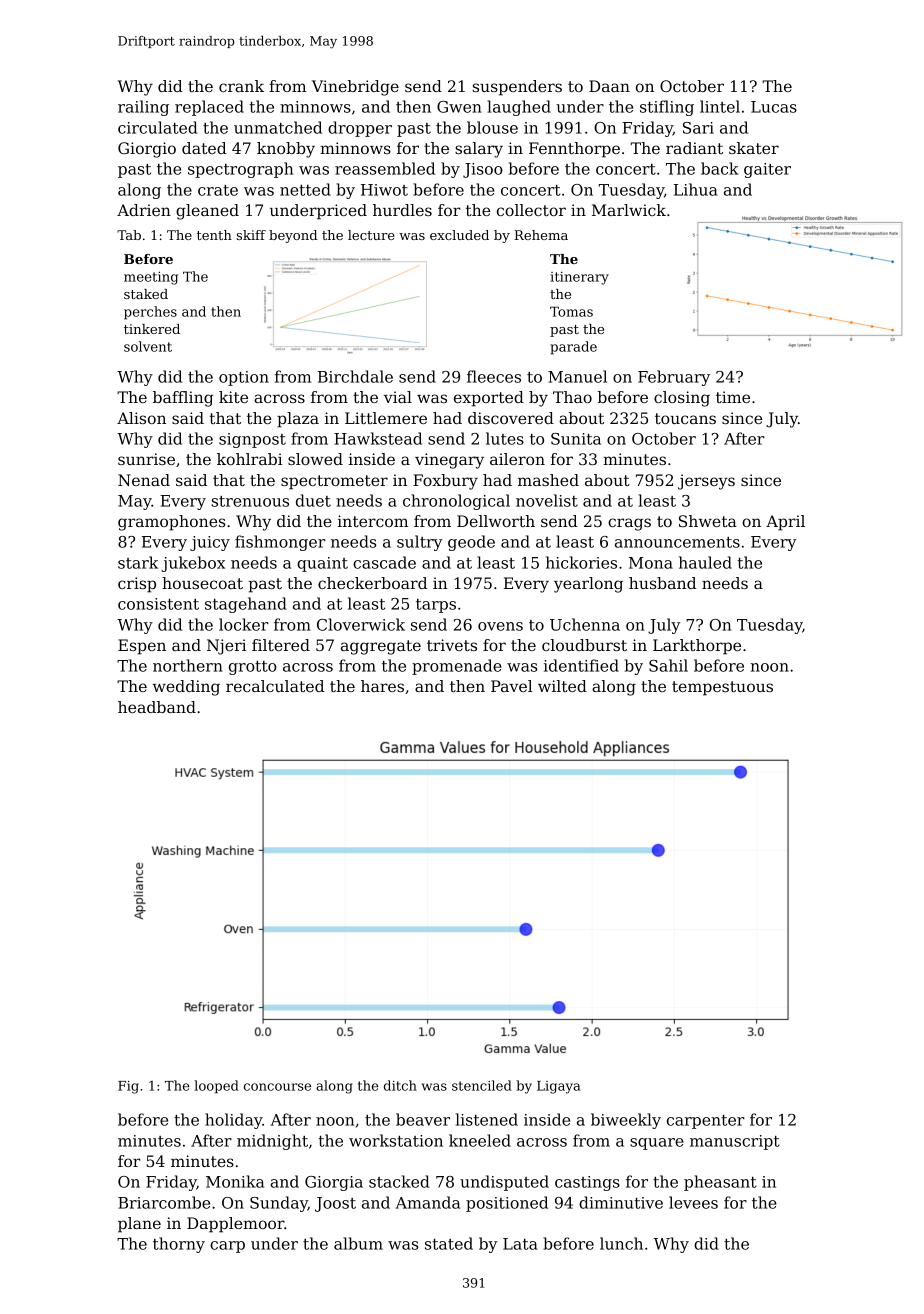  Describe the element at coordinates (697, 647) in the screenshot. I see `Larkthorpe` at that location.
